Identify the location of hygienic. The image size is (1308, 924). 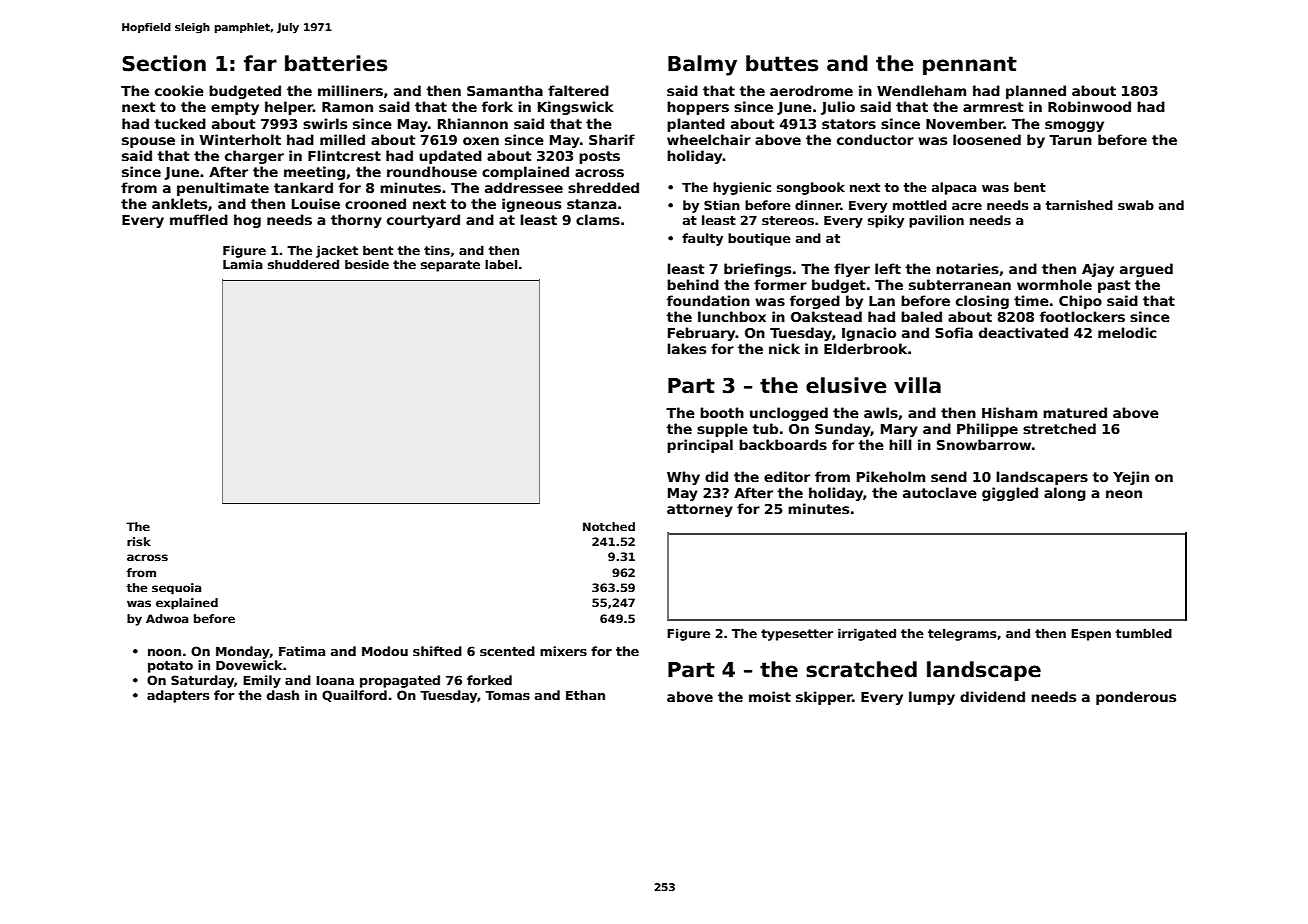
(742, 188).
